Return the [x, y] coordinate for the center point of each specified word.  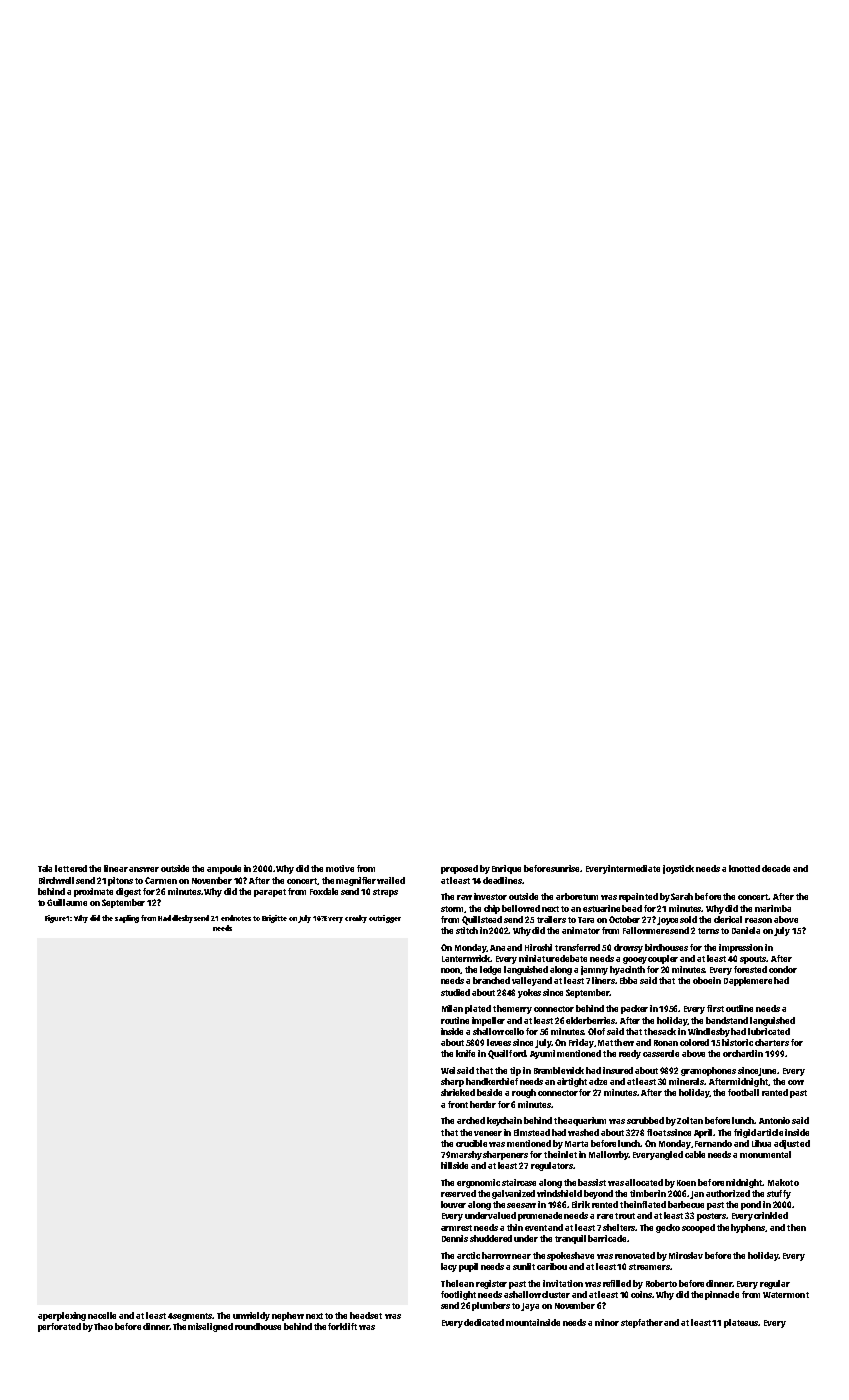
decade [776, 868]
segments [193, 1317]
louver [453, 1204]
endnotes [236, 918]
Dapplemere [748, 981]
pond [751, 1205]
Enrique [506, 869]
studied [455, 992]
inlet [568, 1154]
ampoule [224, 869]
